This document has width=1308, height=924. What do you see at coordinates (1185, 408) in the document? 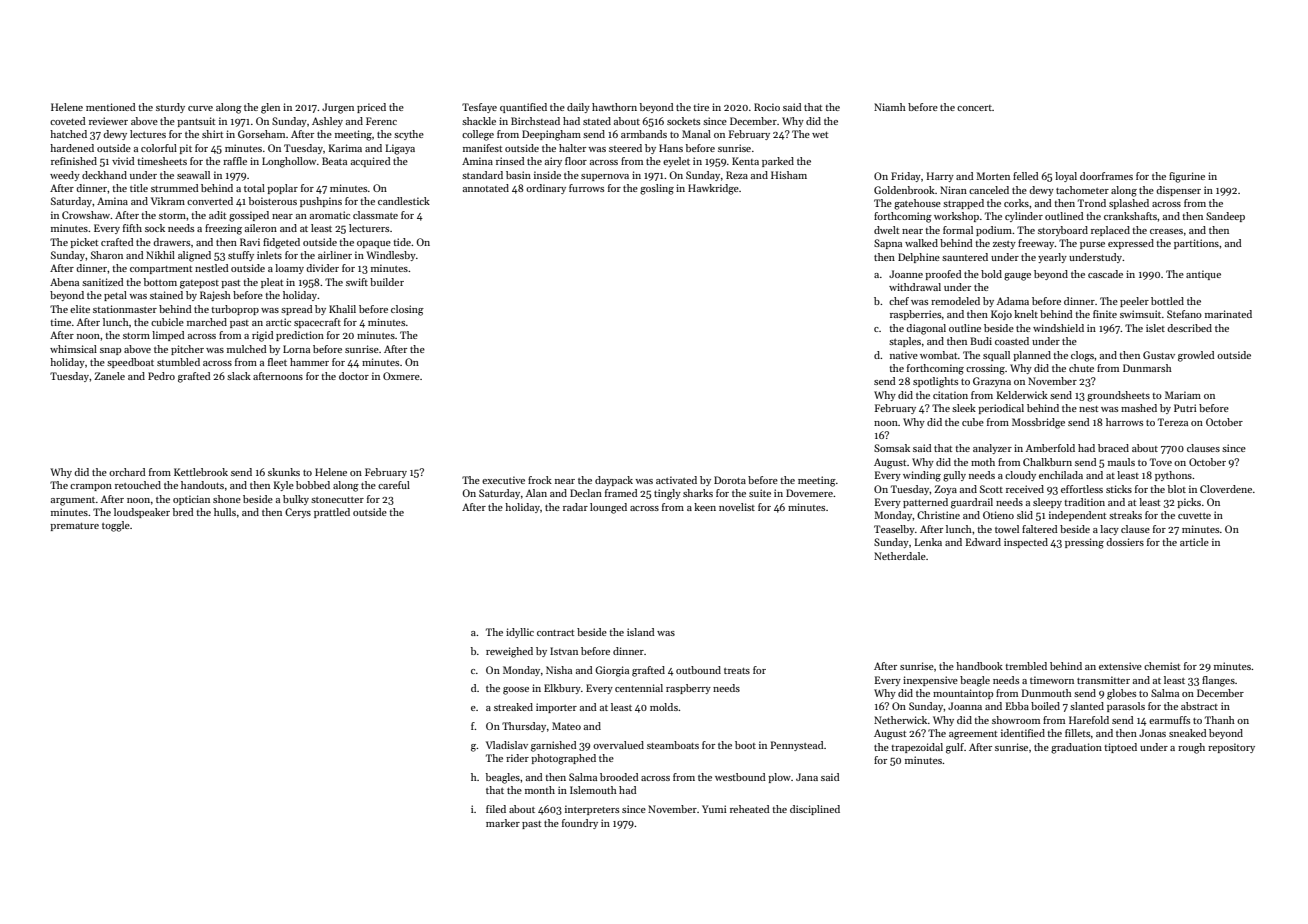
I see `Putri` at bounding box center [1185, 408].
